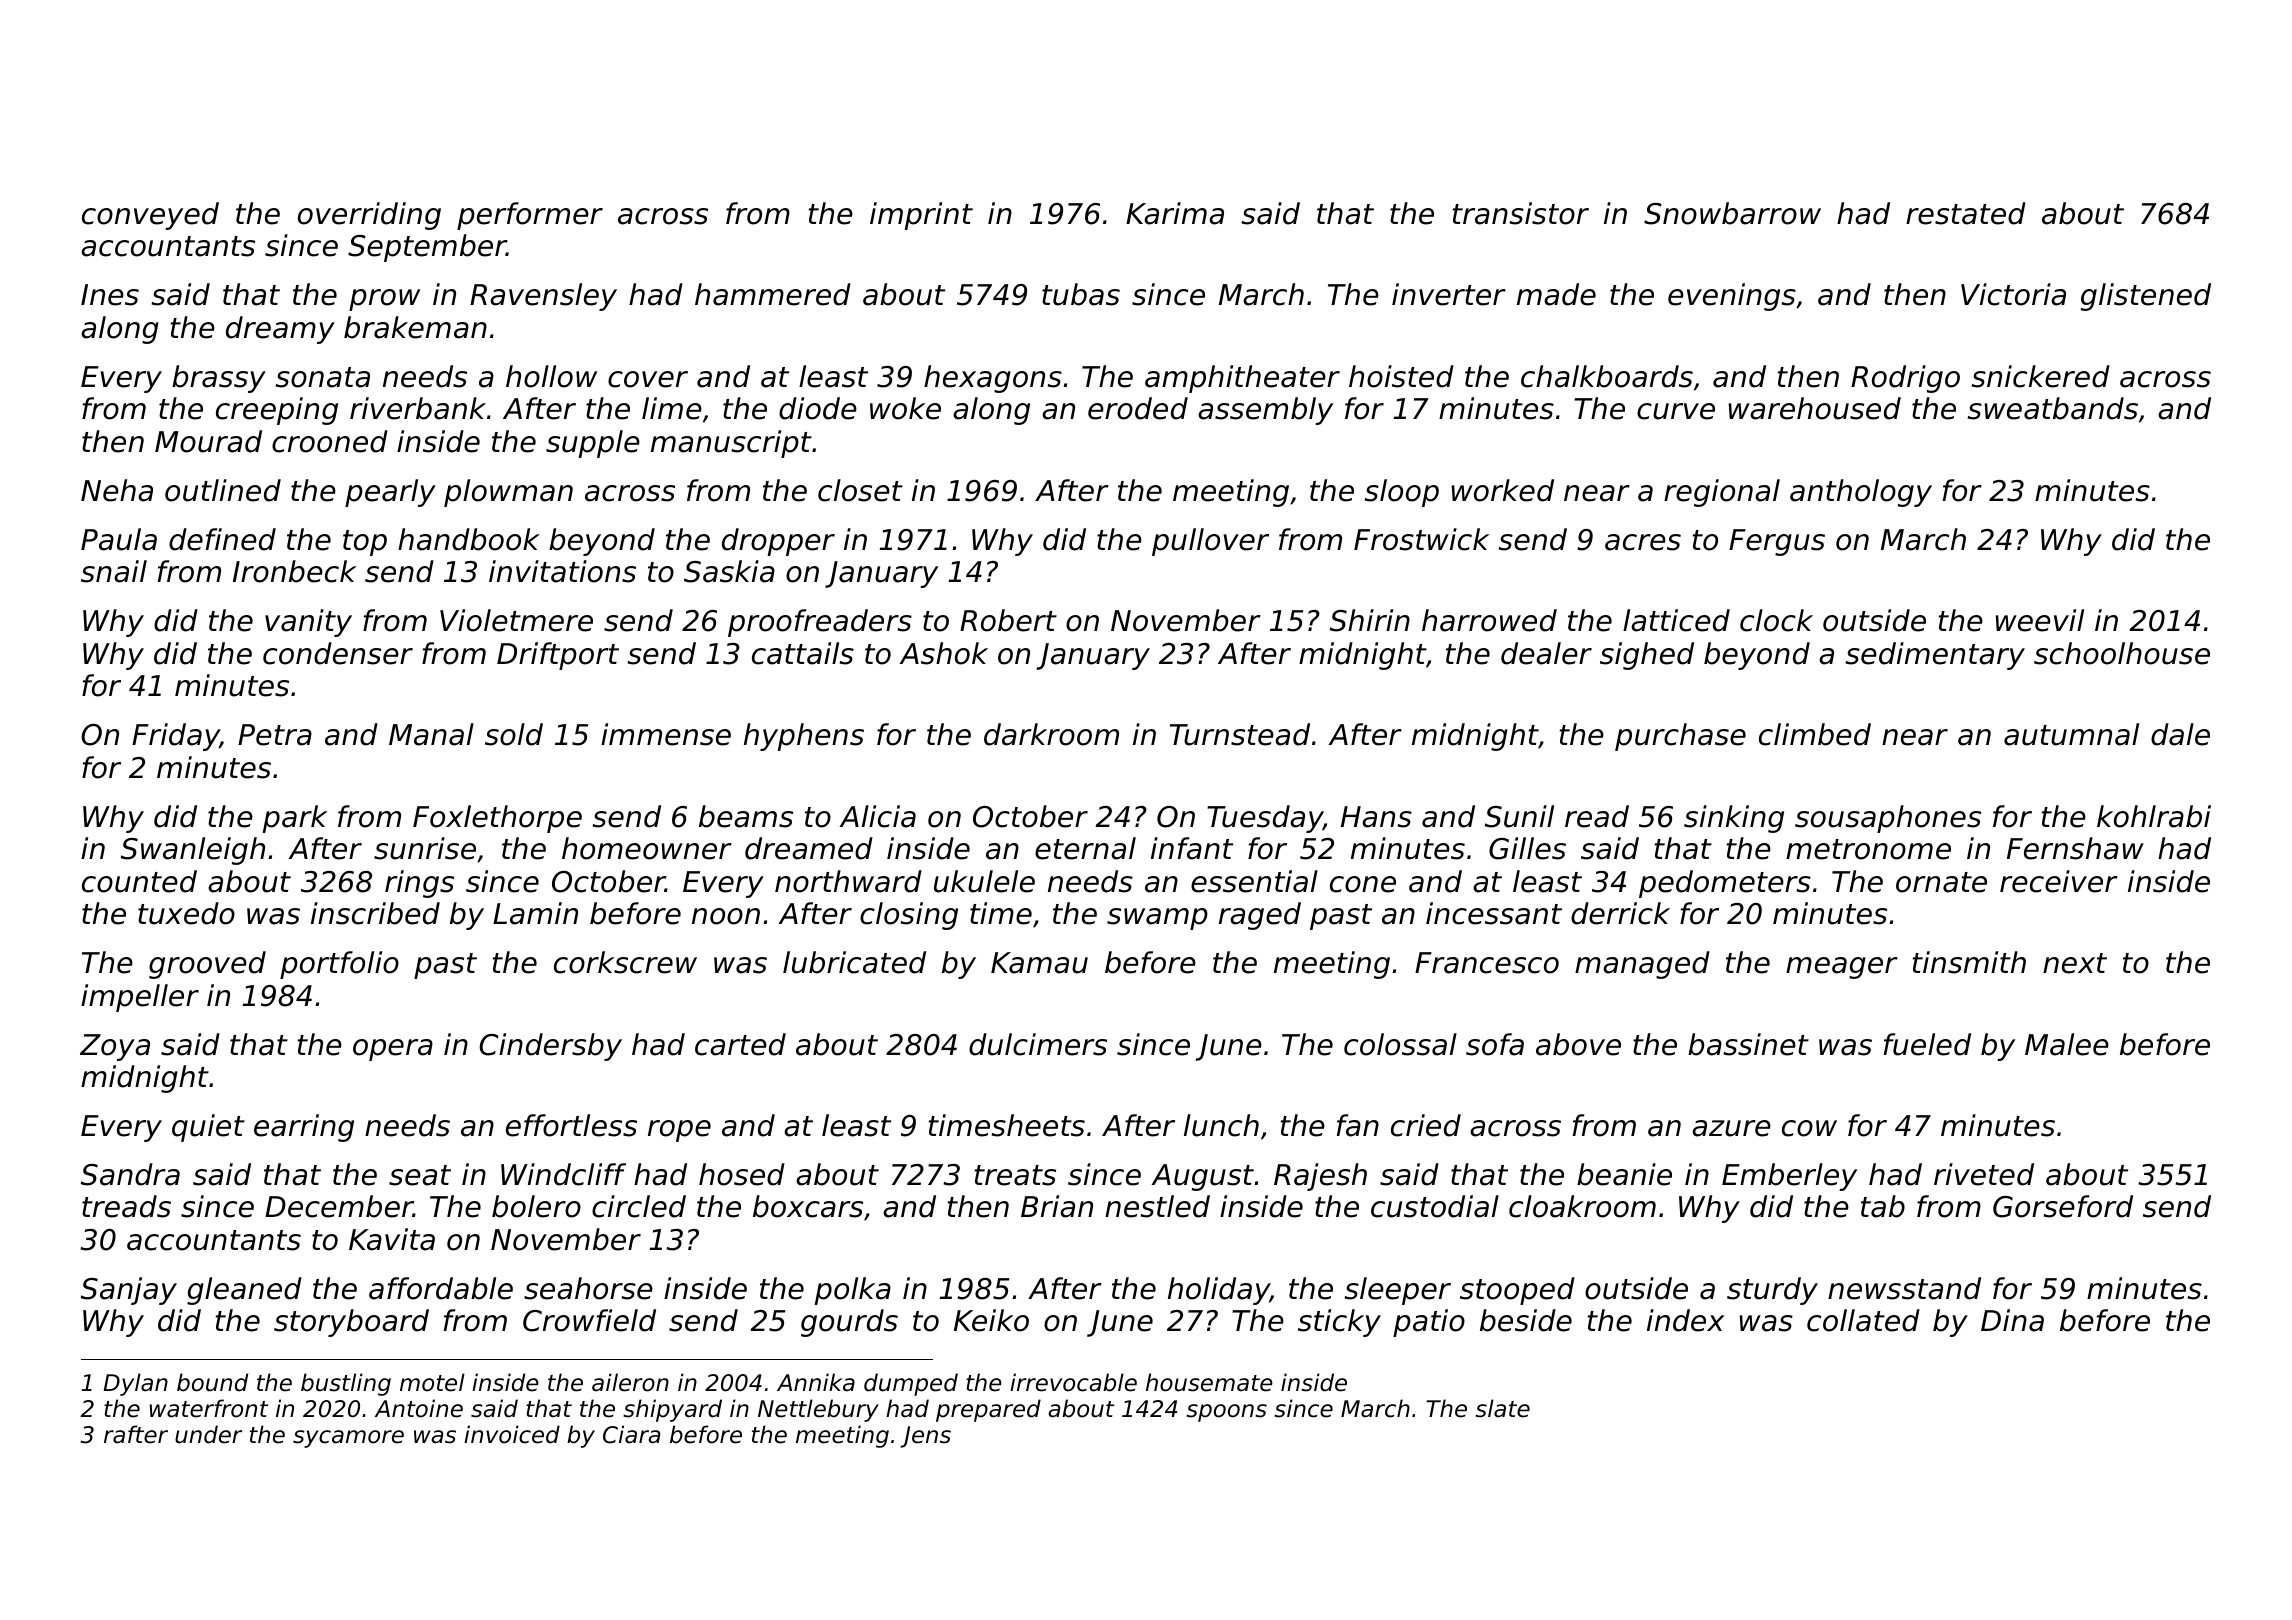 The width and height of the image is (2292, 1620). Describe the element at coordinates (809, 848) in the image. I see `dreamed` at that location.
